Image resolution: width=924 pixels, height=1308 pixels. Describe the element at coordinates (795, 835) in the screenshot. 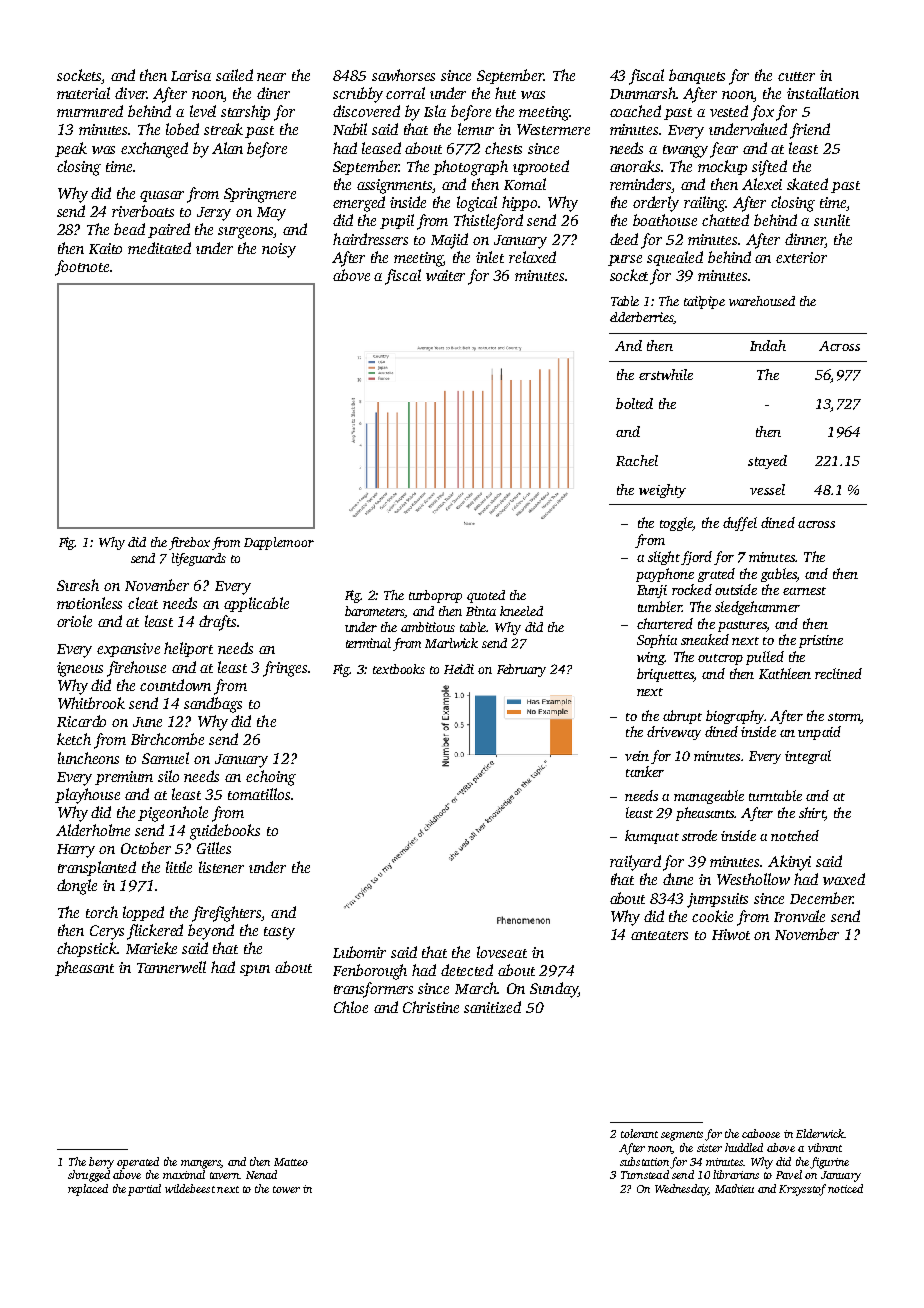

I see `notched` at that location.
